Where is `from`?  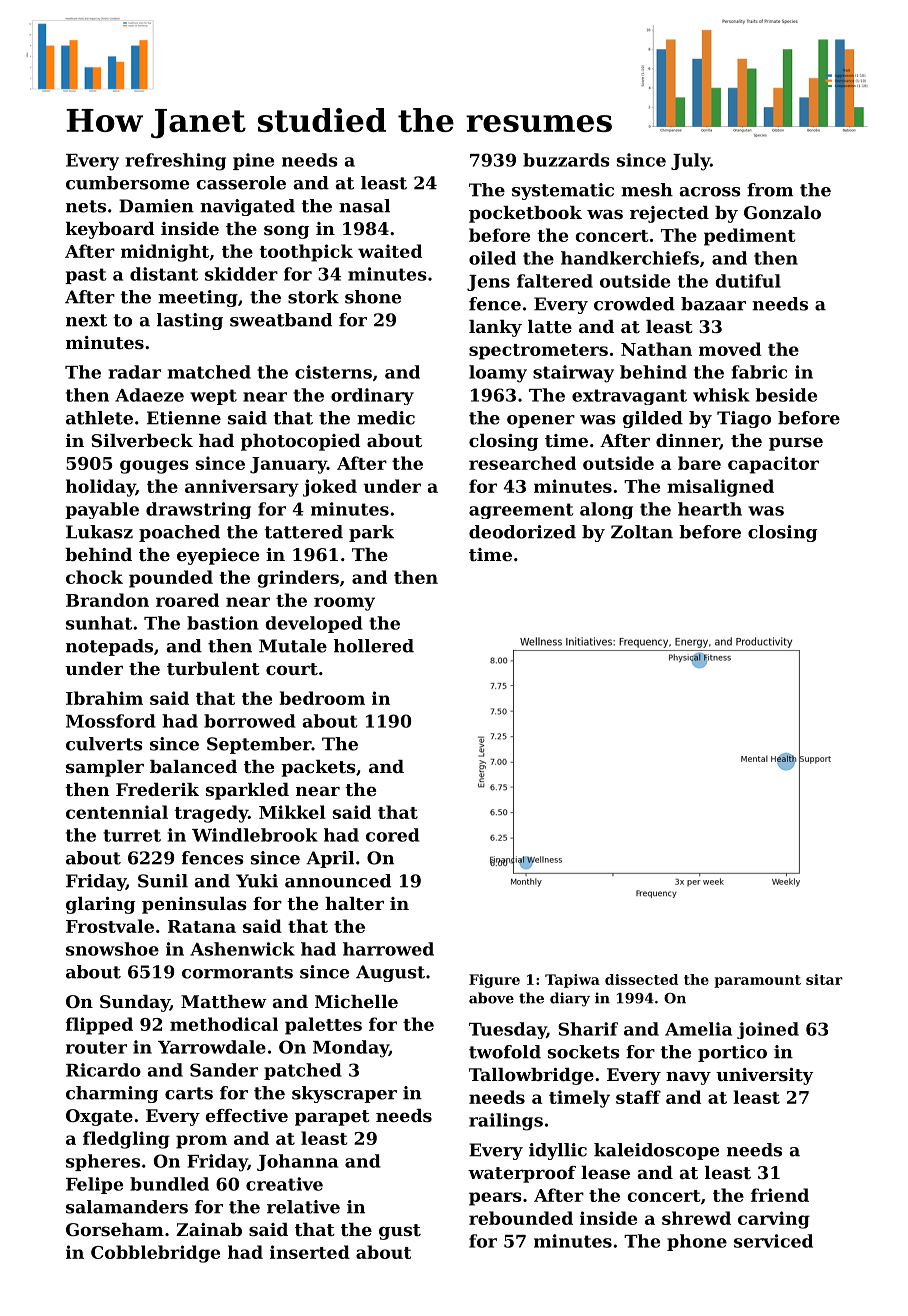 from is located at coordinates (770, 190).
